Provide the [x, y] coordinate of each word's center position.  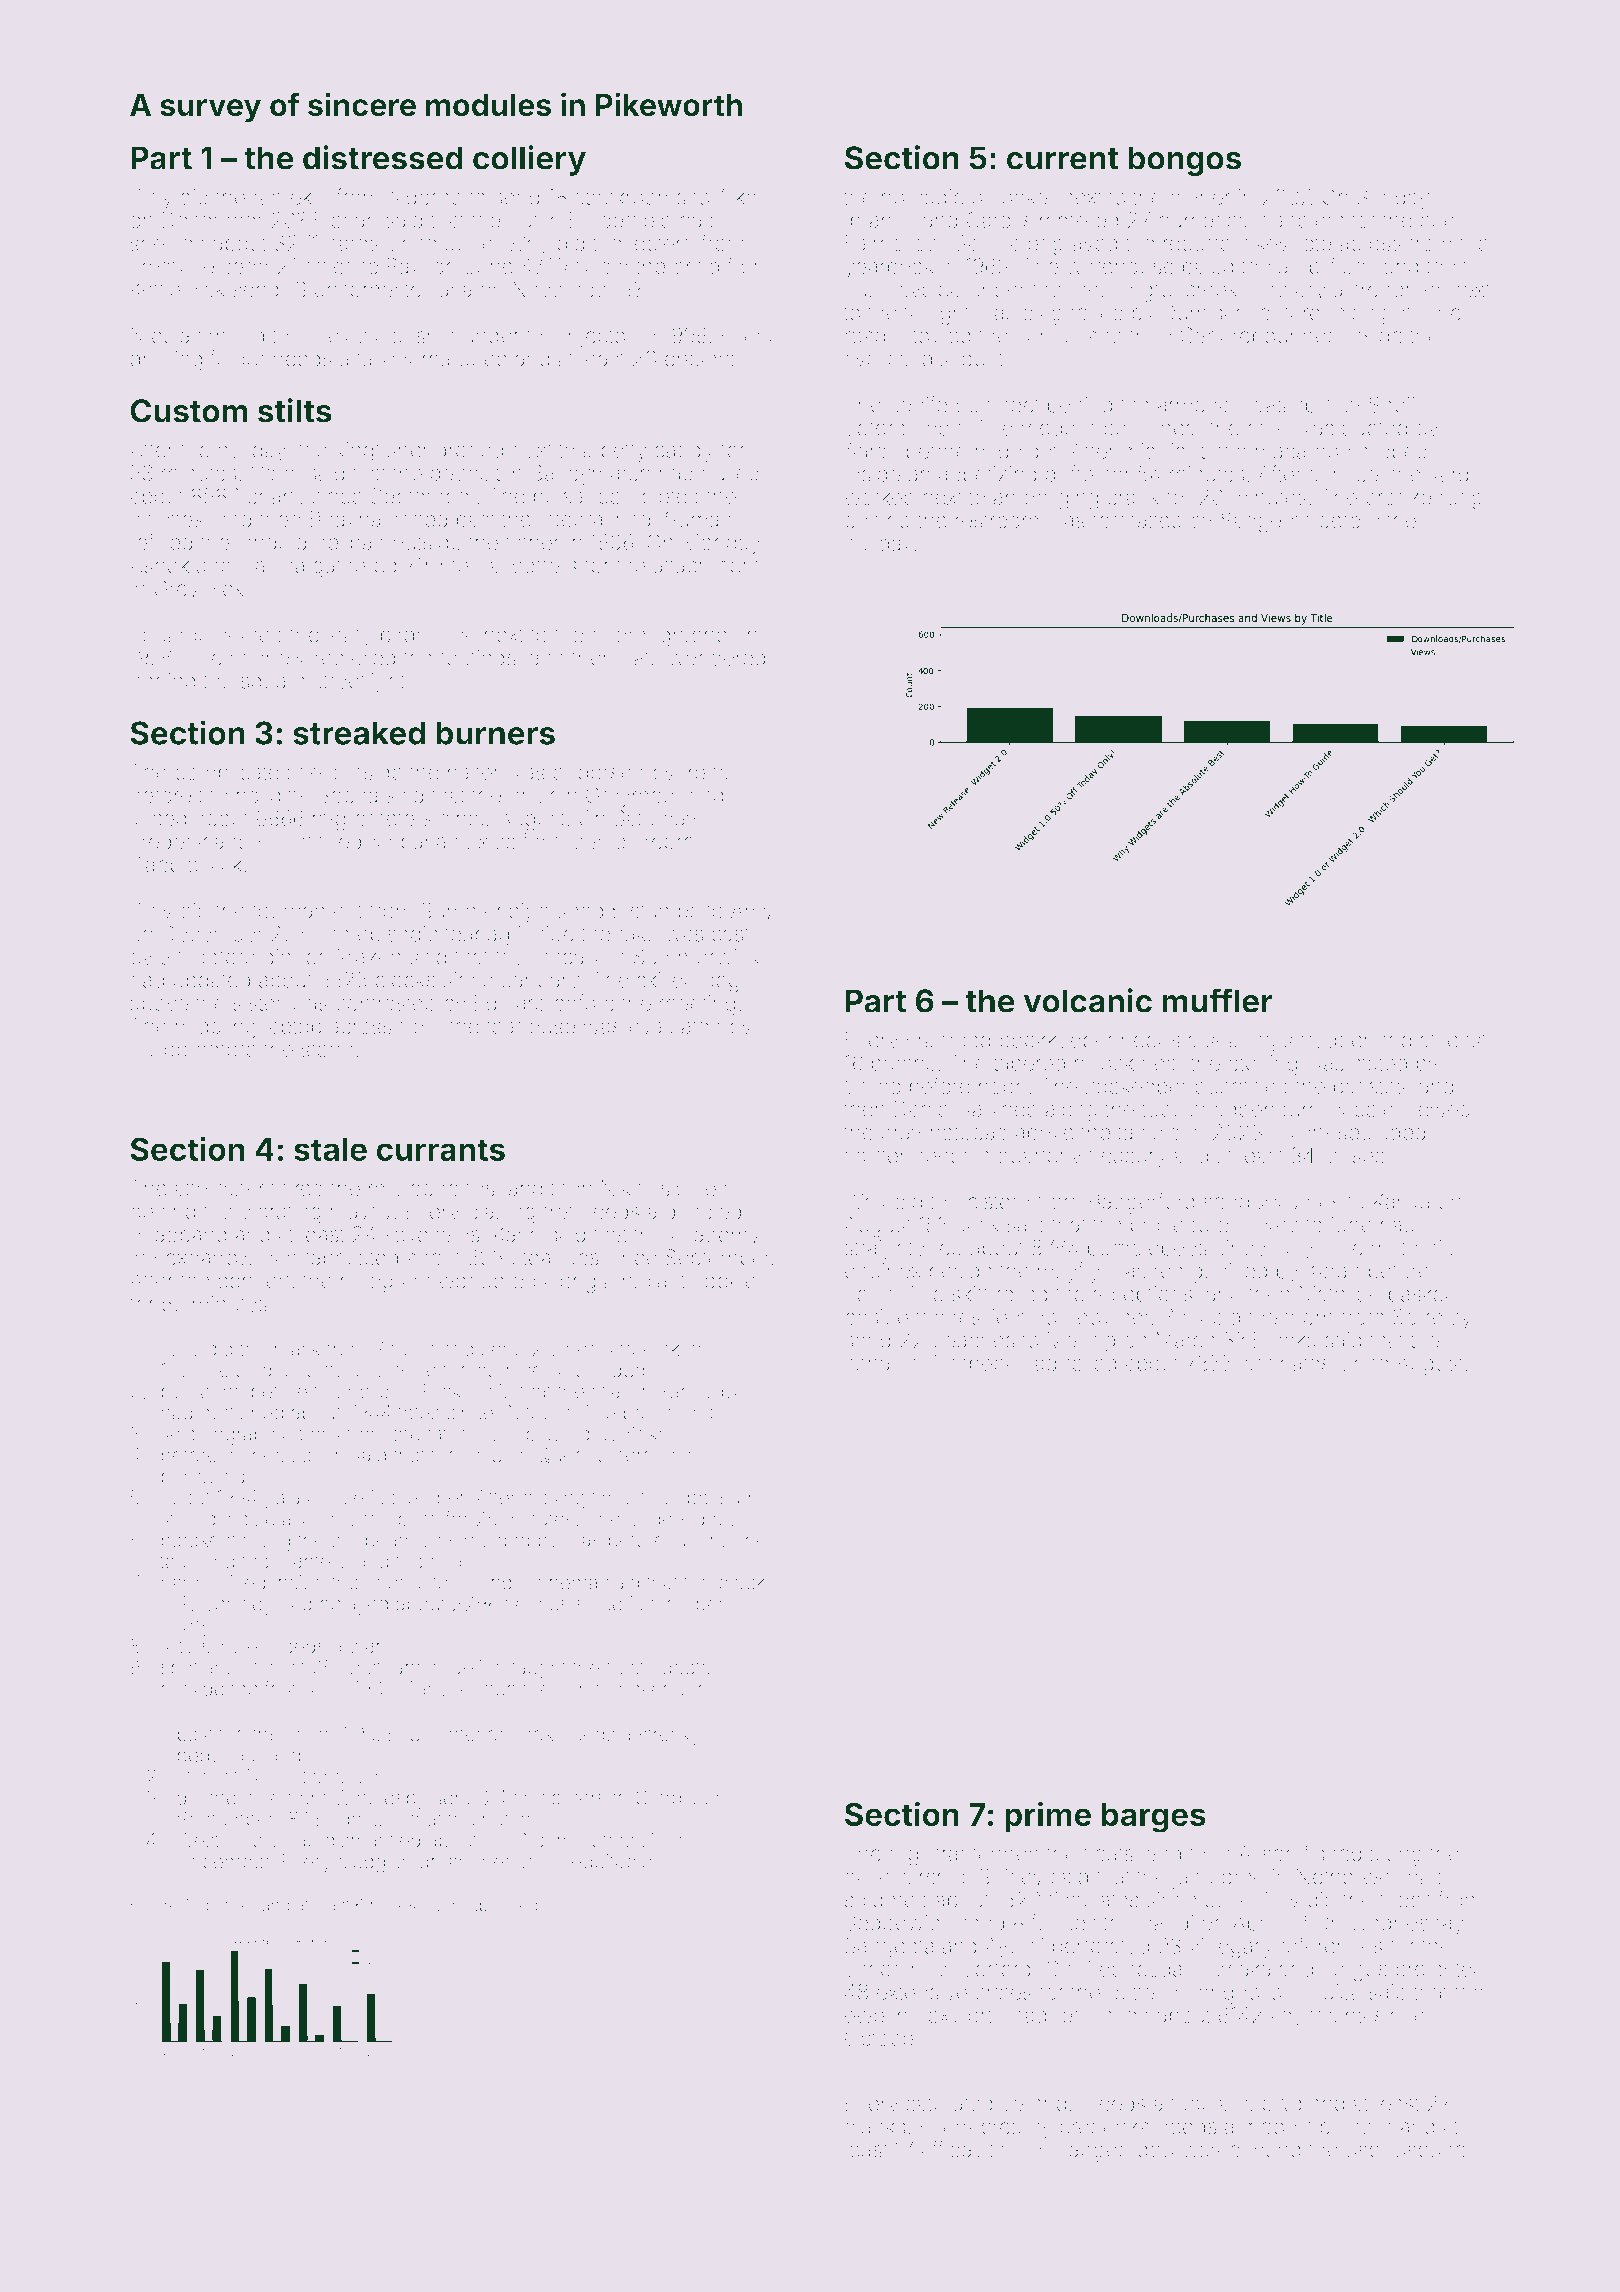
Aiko [737, 197]
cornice [509, 1370]
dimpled [703, 1213]
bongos [1184, 161]
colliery [529, 160]
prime [1048, 1817]
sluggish [375, 1863]
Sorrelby [1432, 1319]
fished [1332, 1853]
